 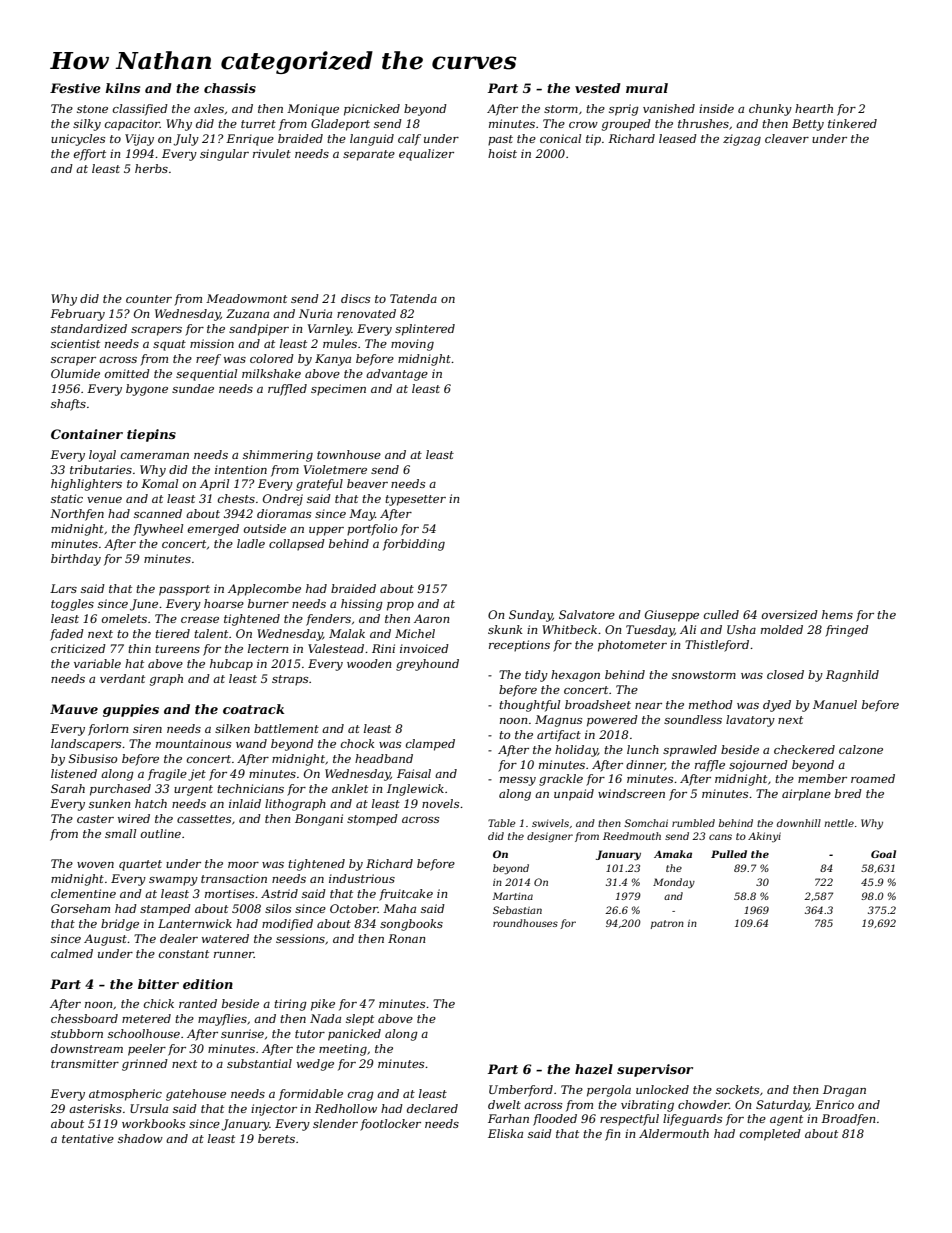 What do you see at coordinates (149, 299) in the screenshot?
I see `counter` at bounding box center [149, 299].
